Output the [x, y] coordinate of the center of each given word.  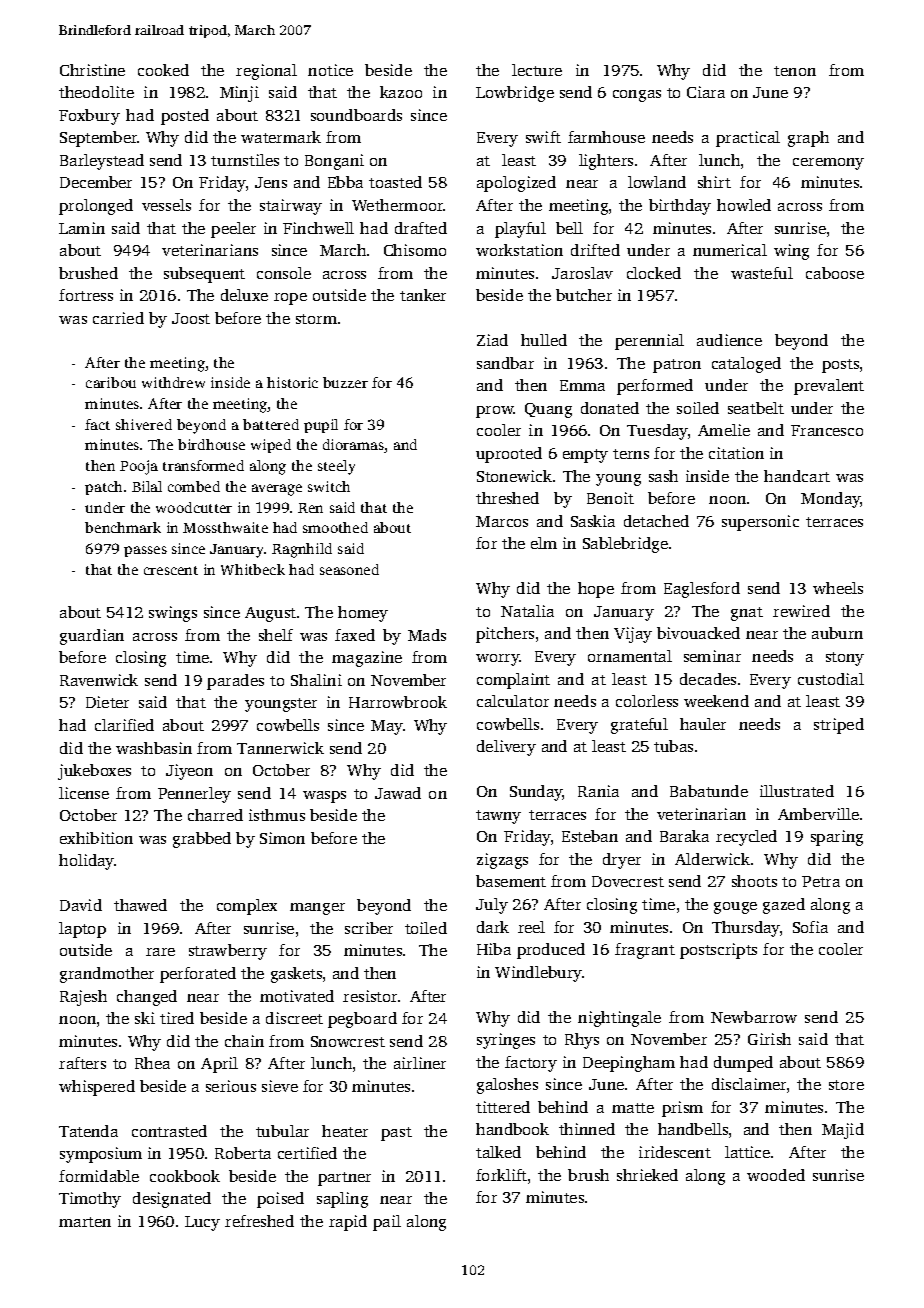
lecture [537, 70]
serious [231, 1086]
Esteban [590, 836]
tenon [795, 71]
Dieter [107, 702]
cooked [163, 70]
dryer [622, 861]
